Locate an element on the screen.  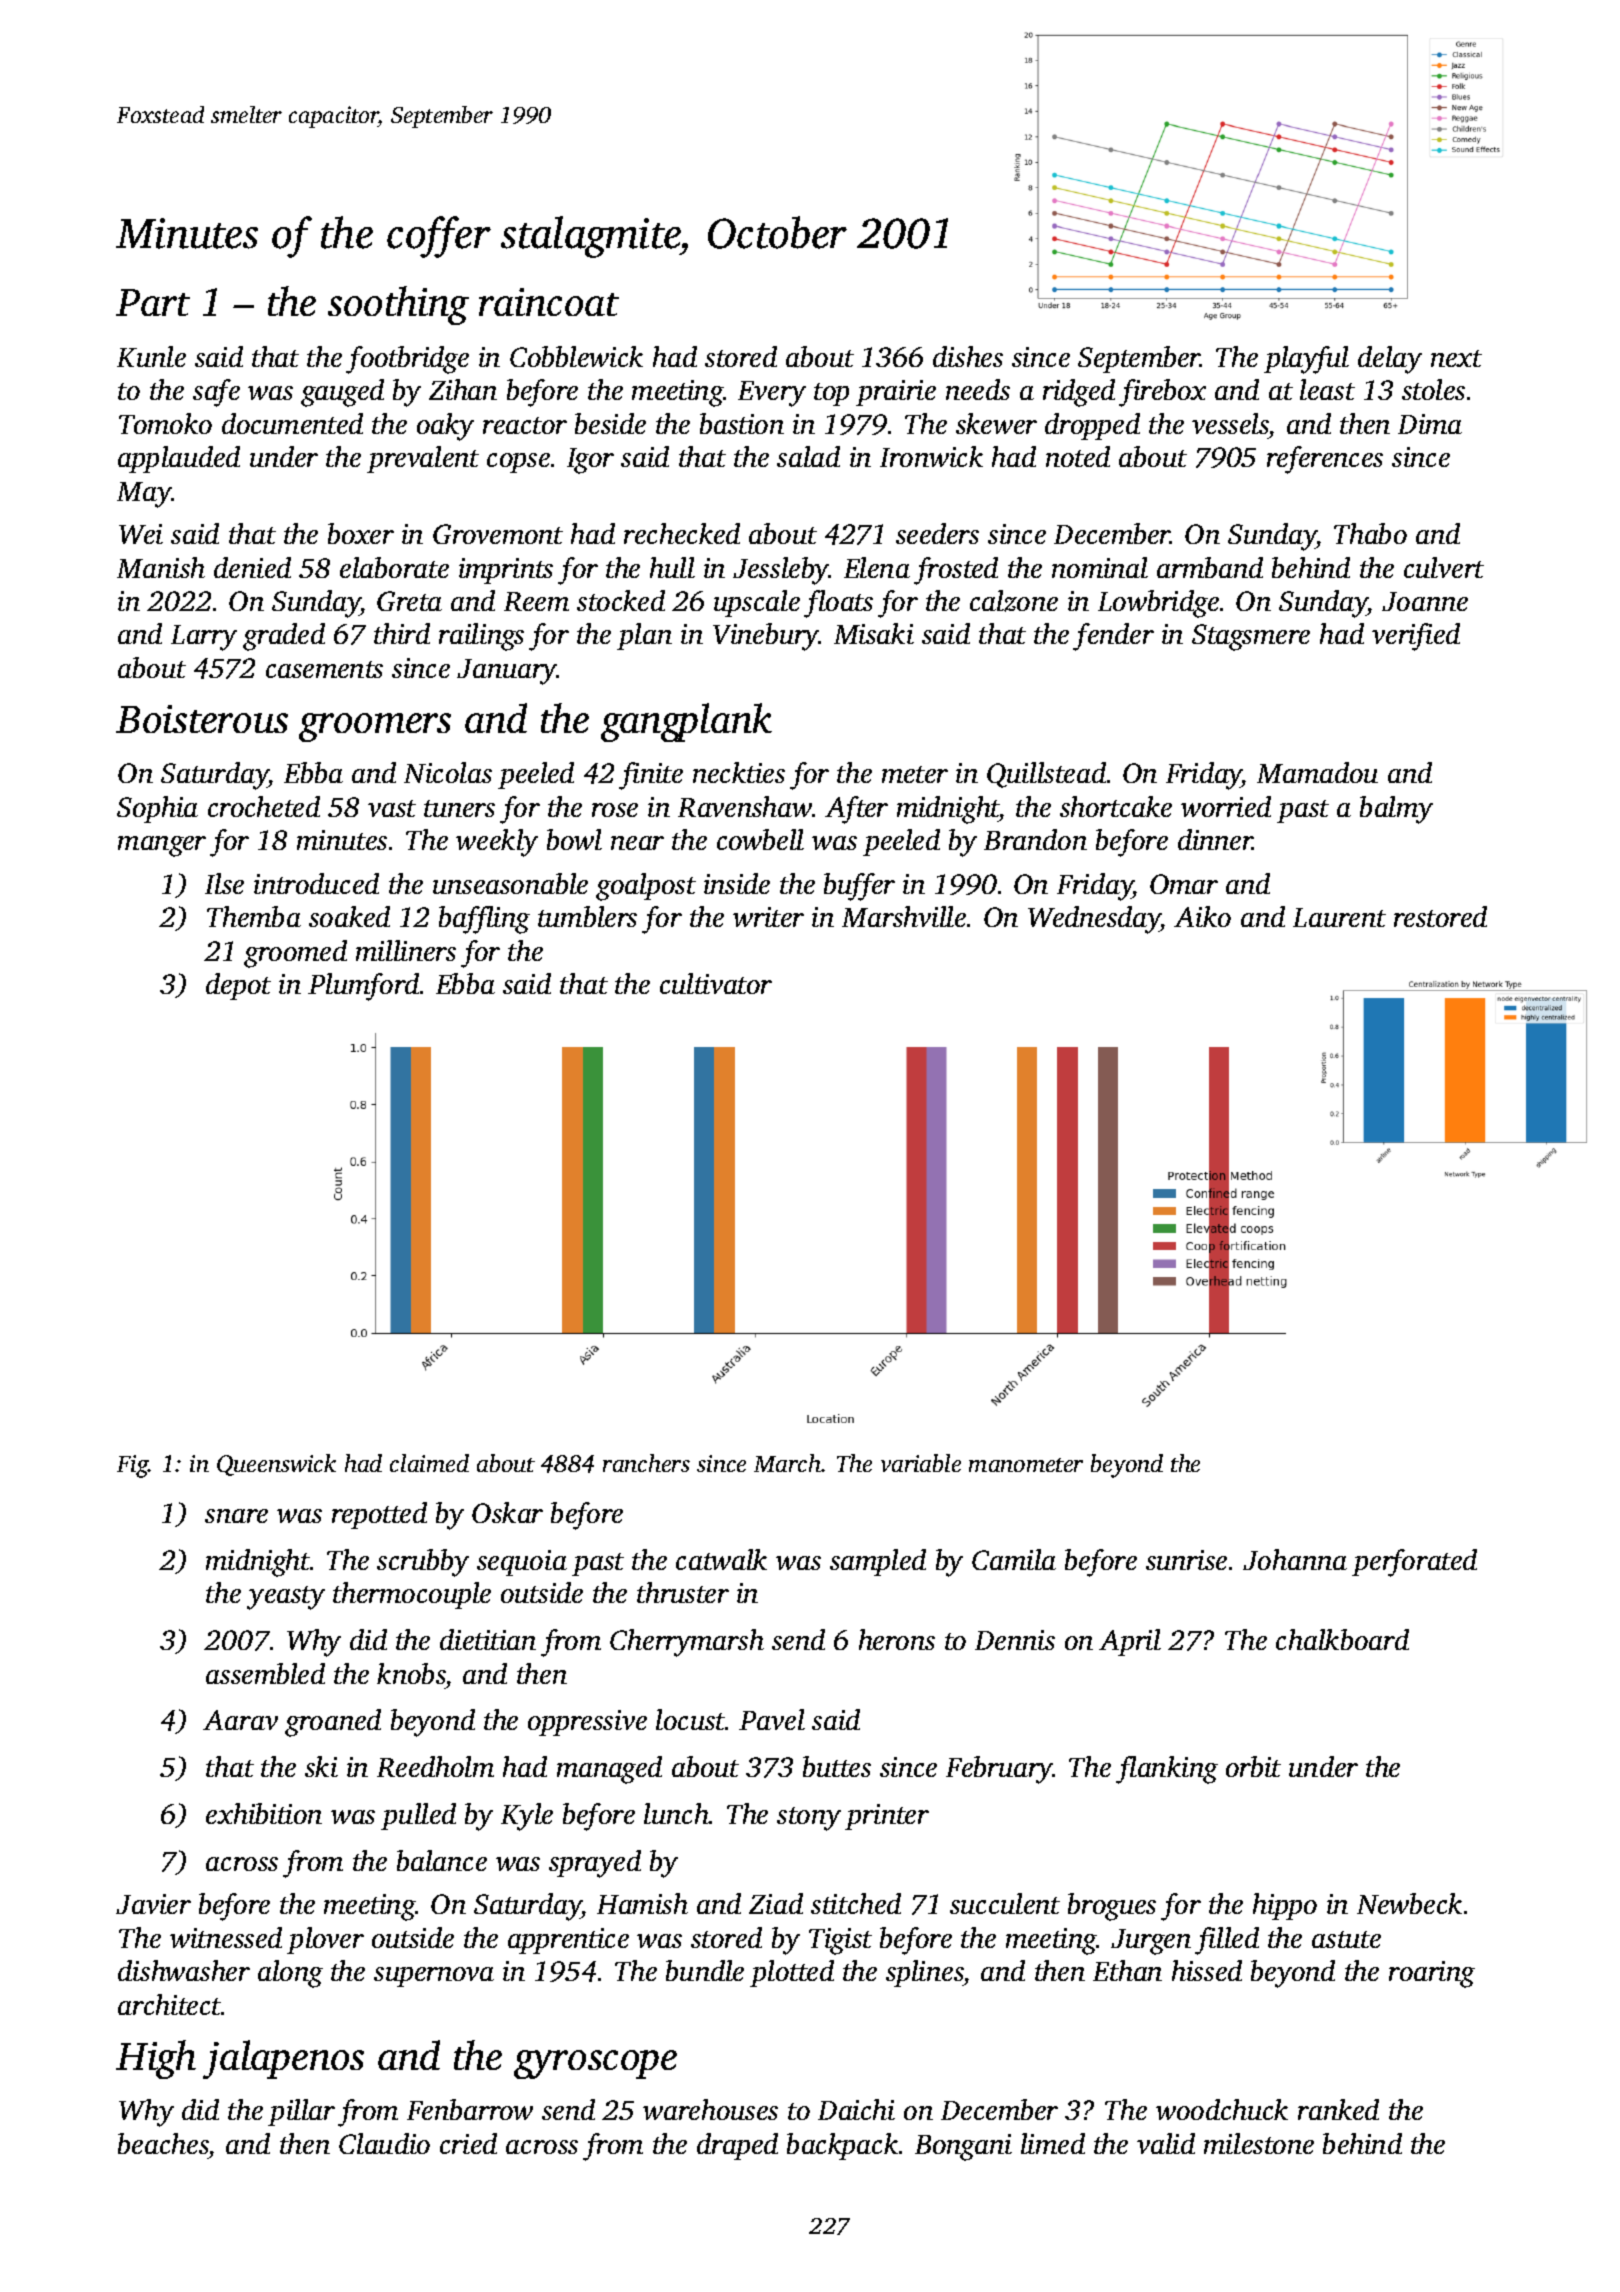
next is located at coordinates (1456, 358).
